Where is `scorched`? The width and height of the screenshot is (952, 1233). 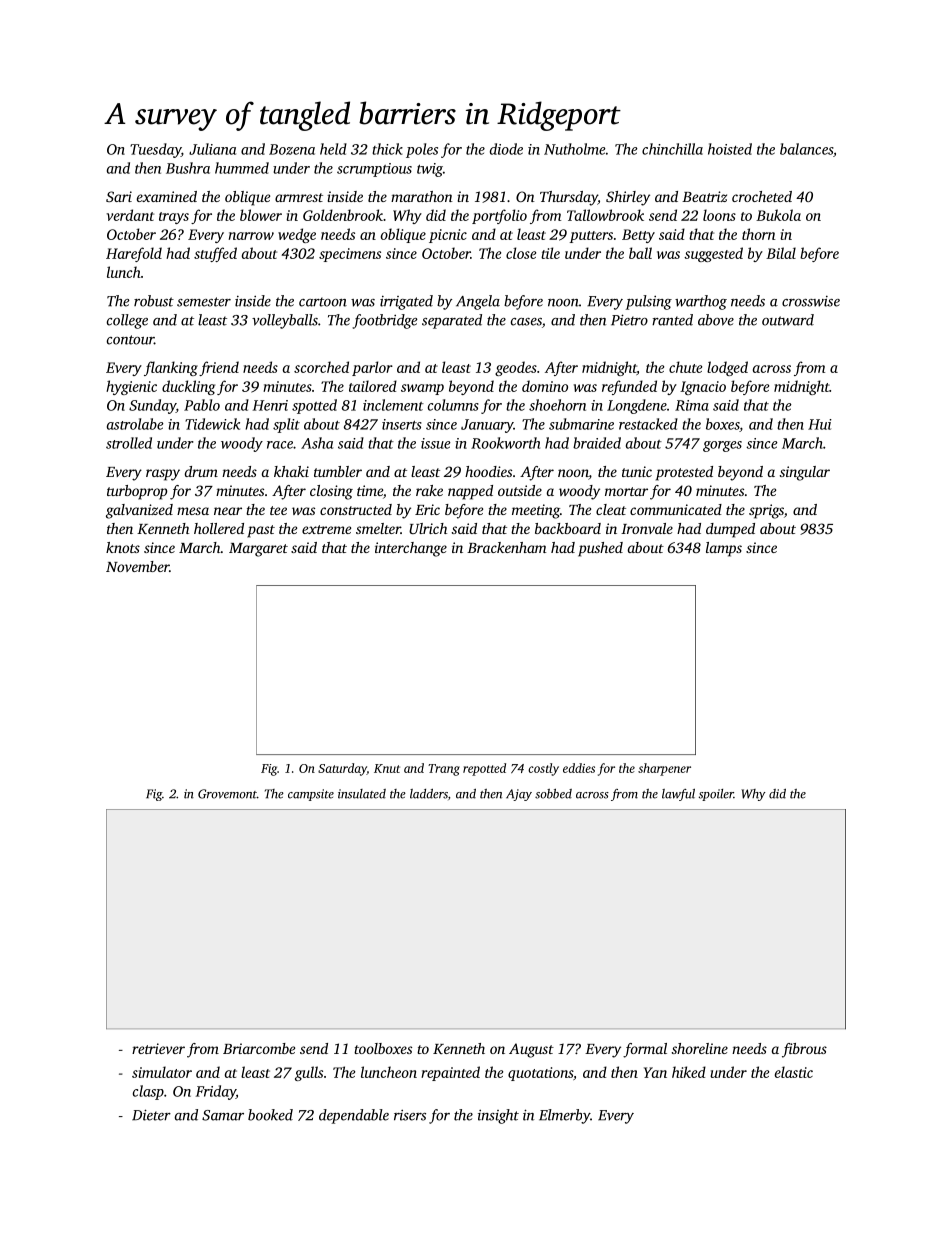
scorched is located at coordinates (321, 367).
